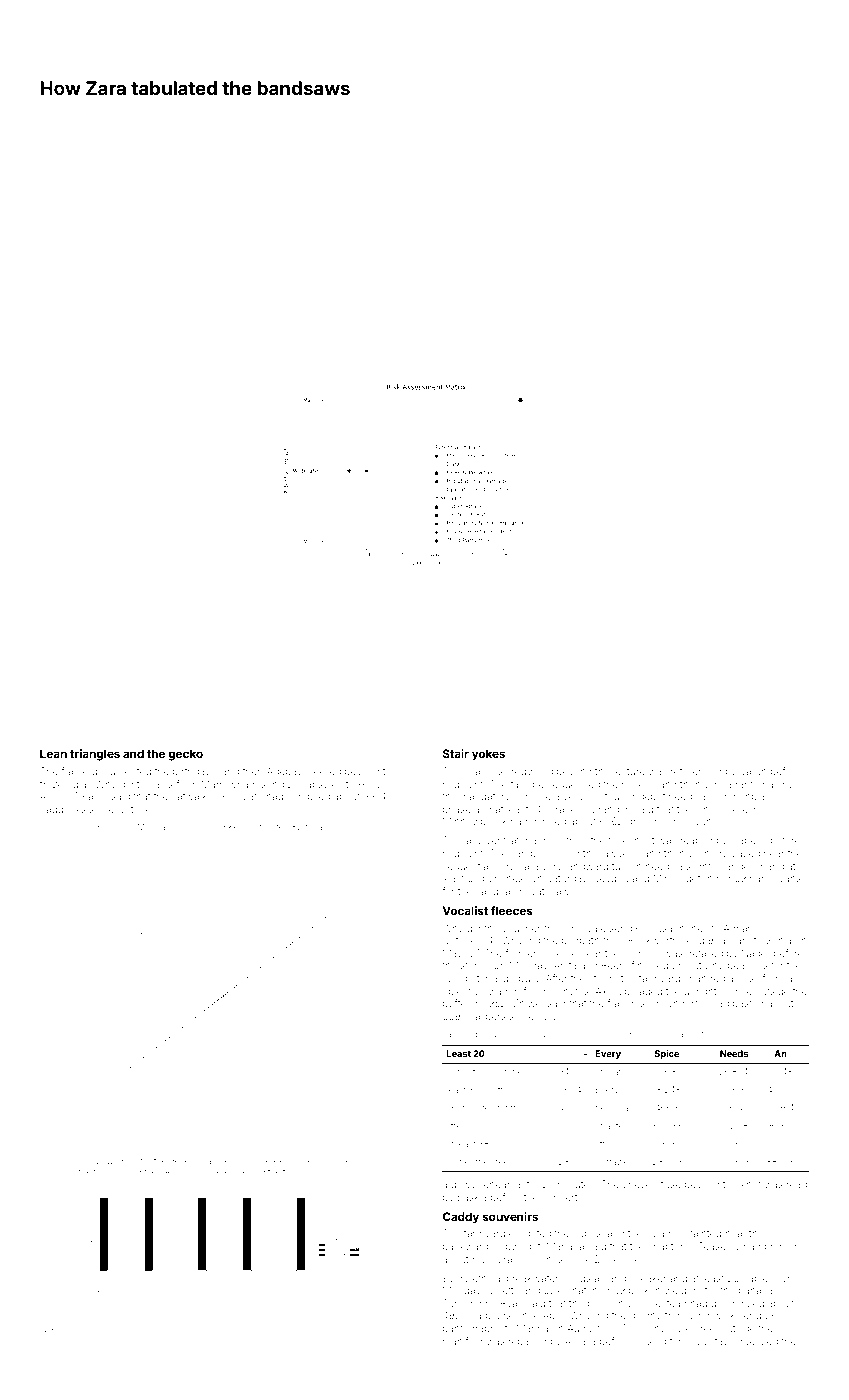  What do you see at coordinates (456, 1003) in the screenshot?
I see `buffer` at bounding box center [456, 1003].
